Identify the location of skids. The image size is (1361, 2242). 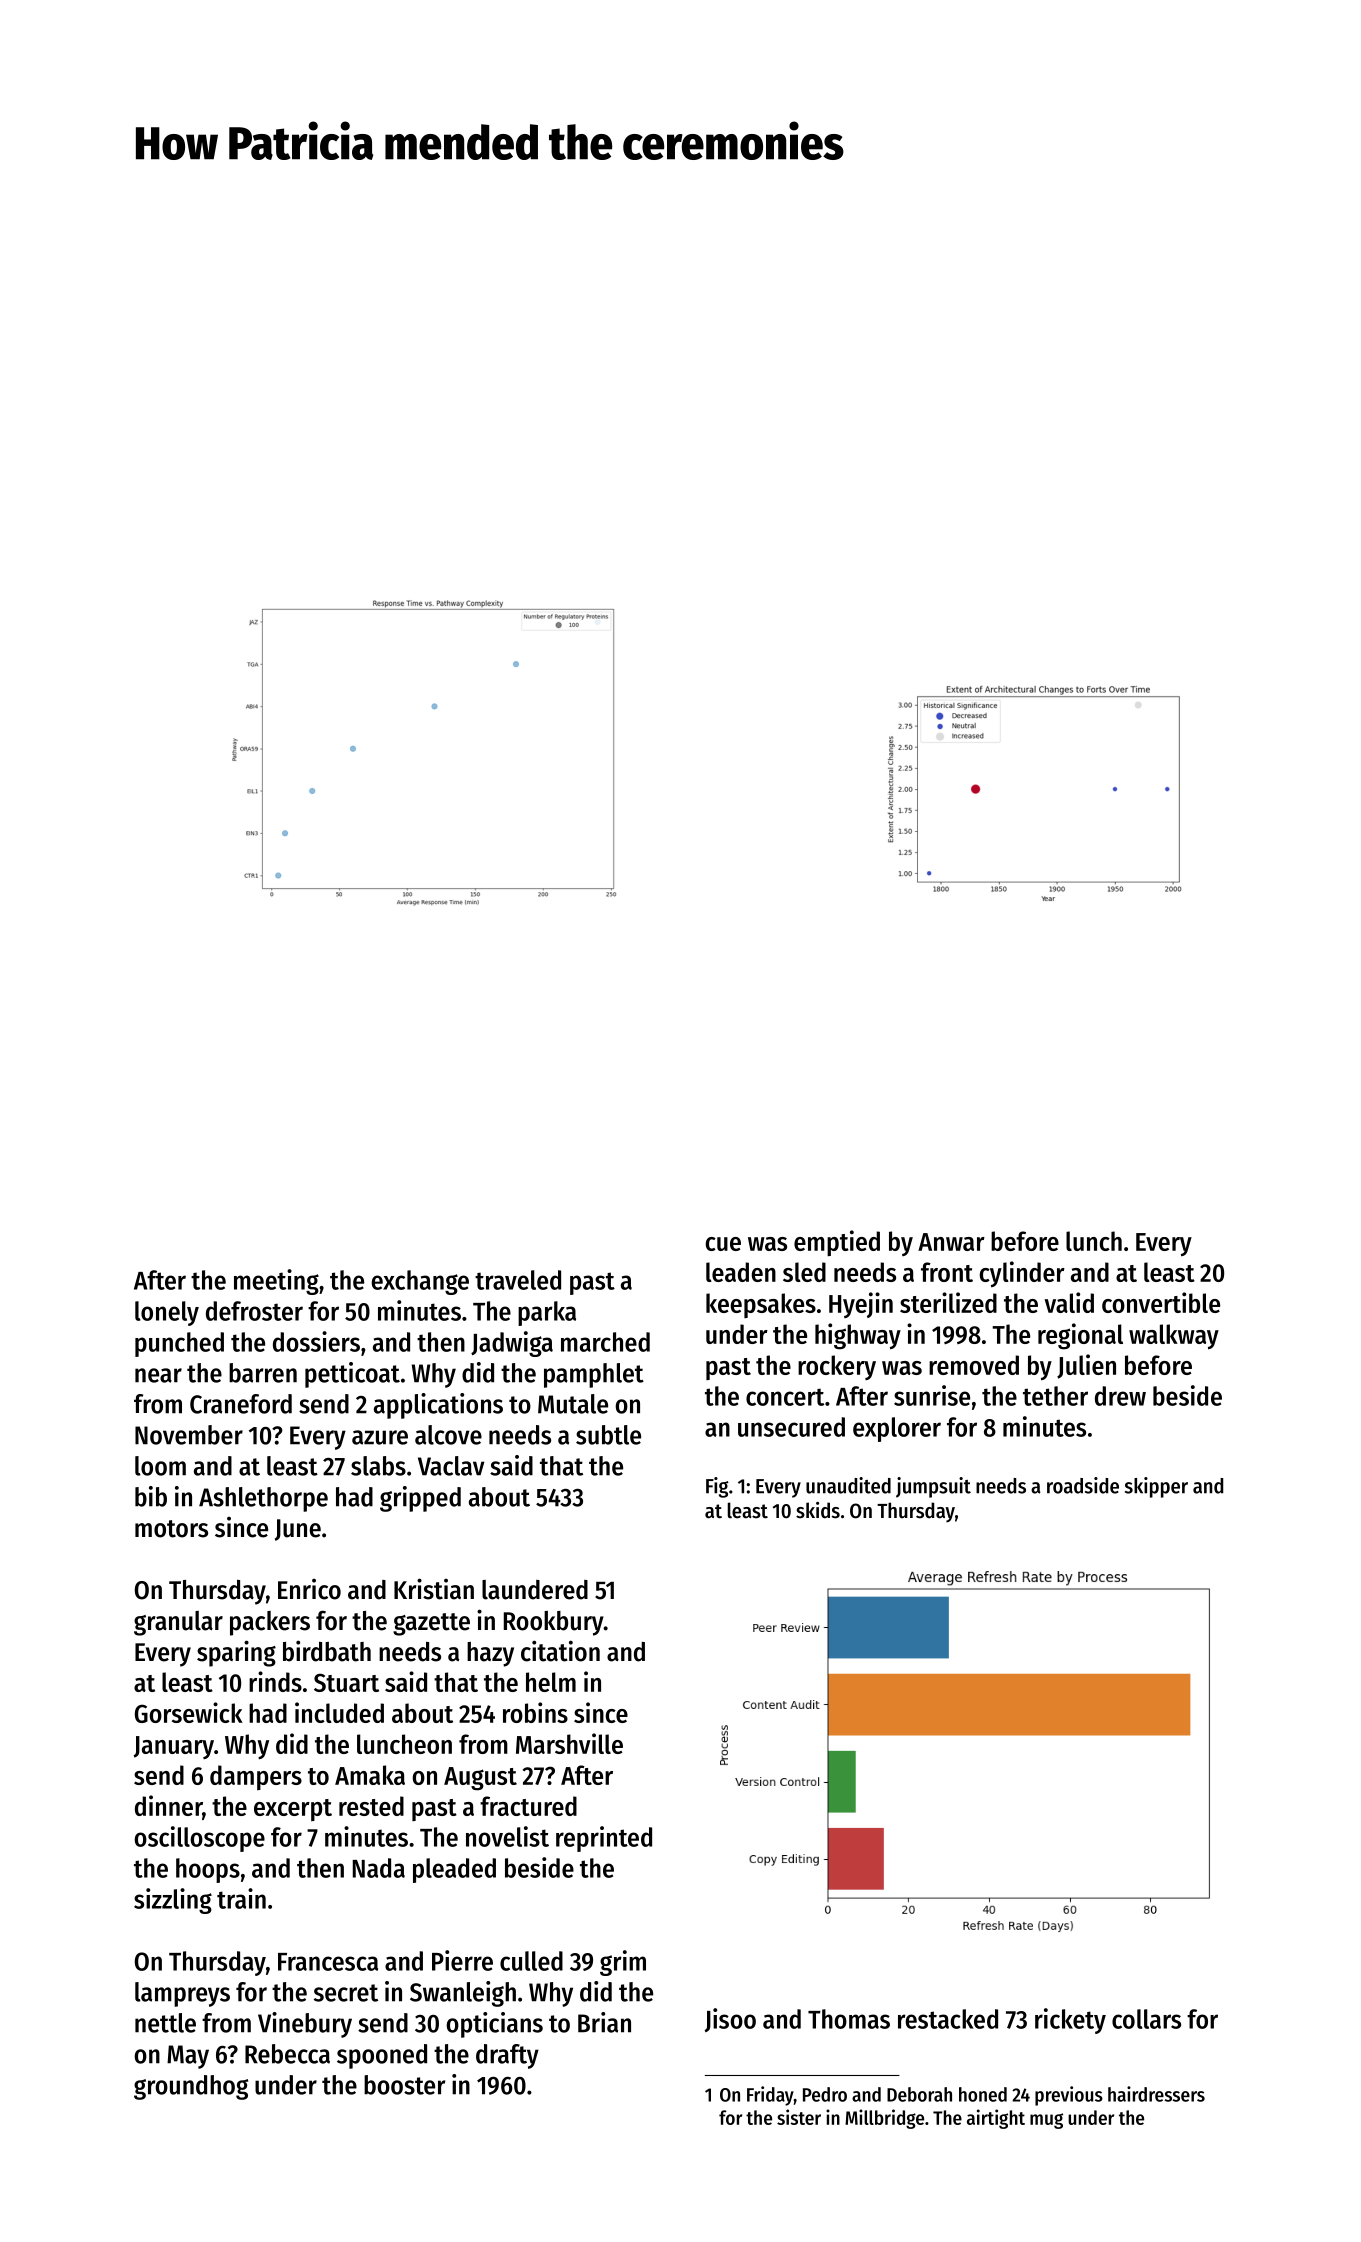
(818, 1510).
